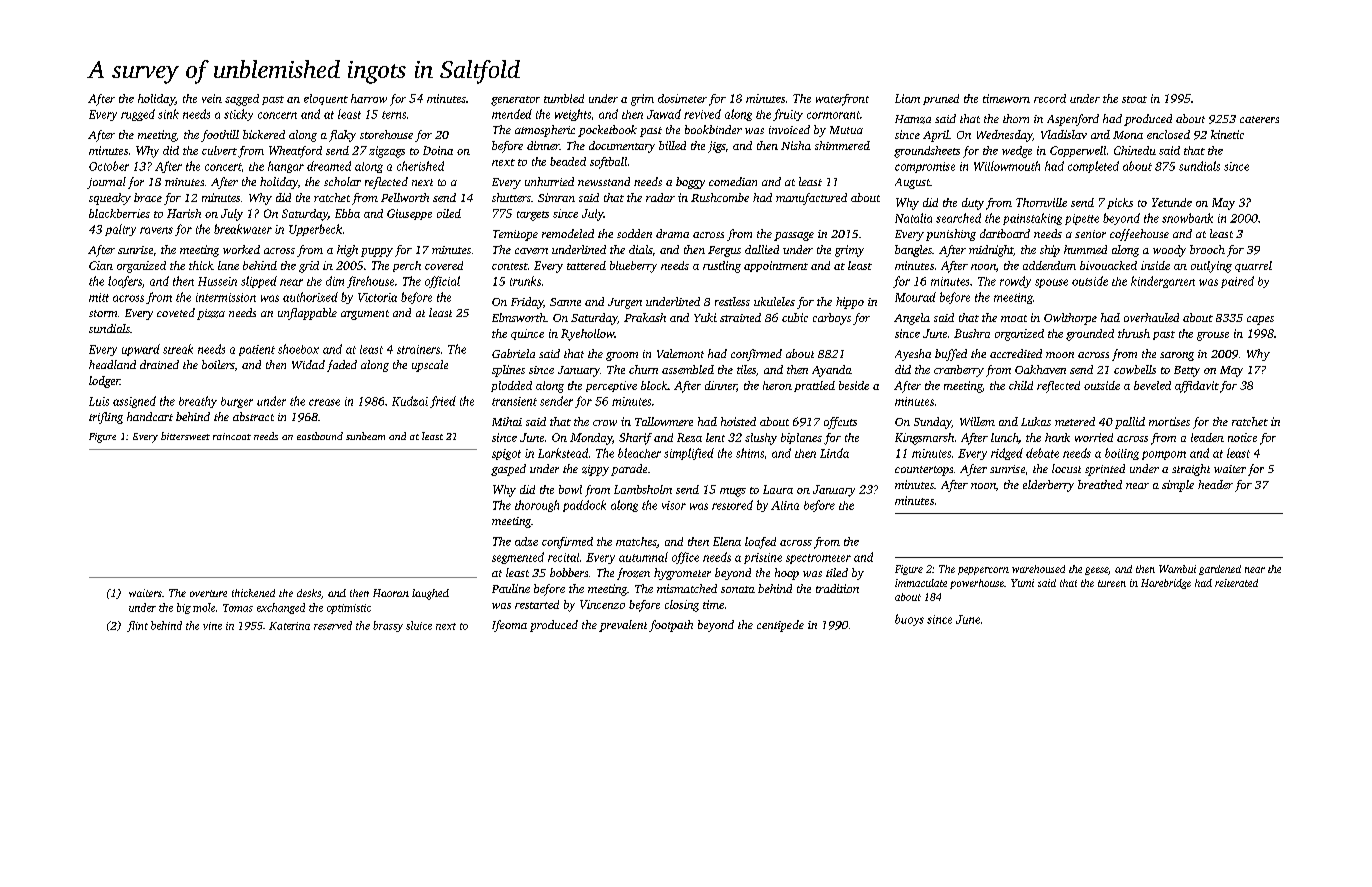 The image size is (1372, 887). Describe the element at coordinates (168, 114) in the page. I see `sink` at that location.
